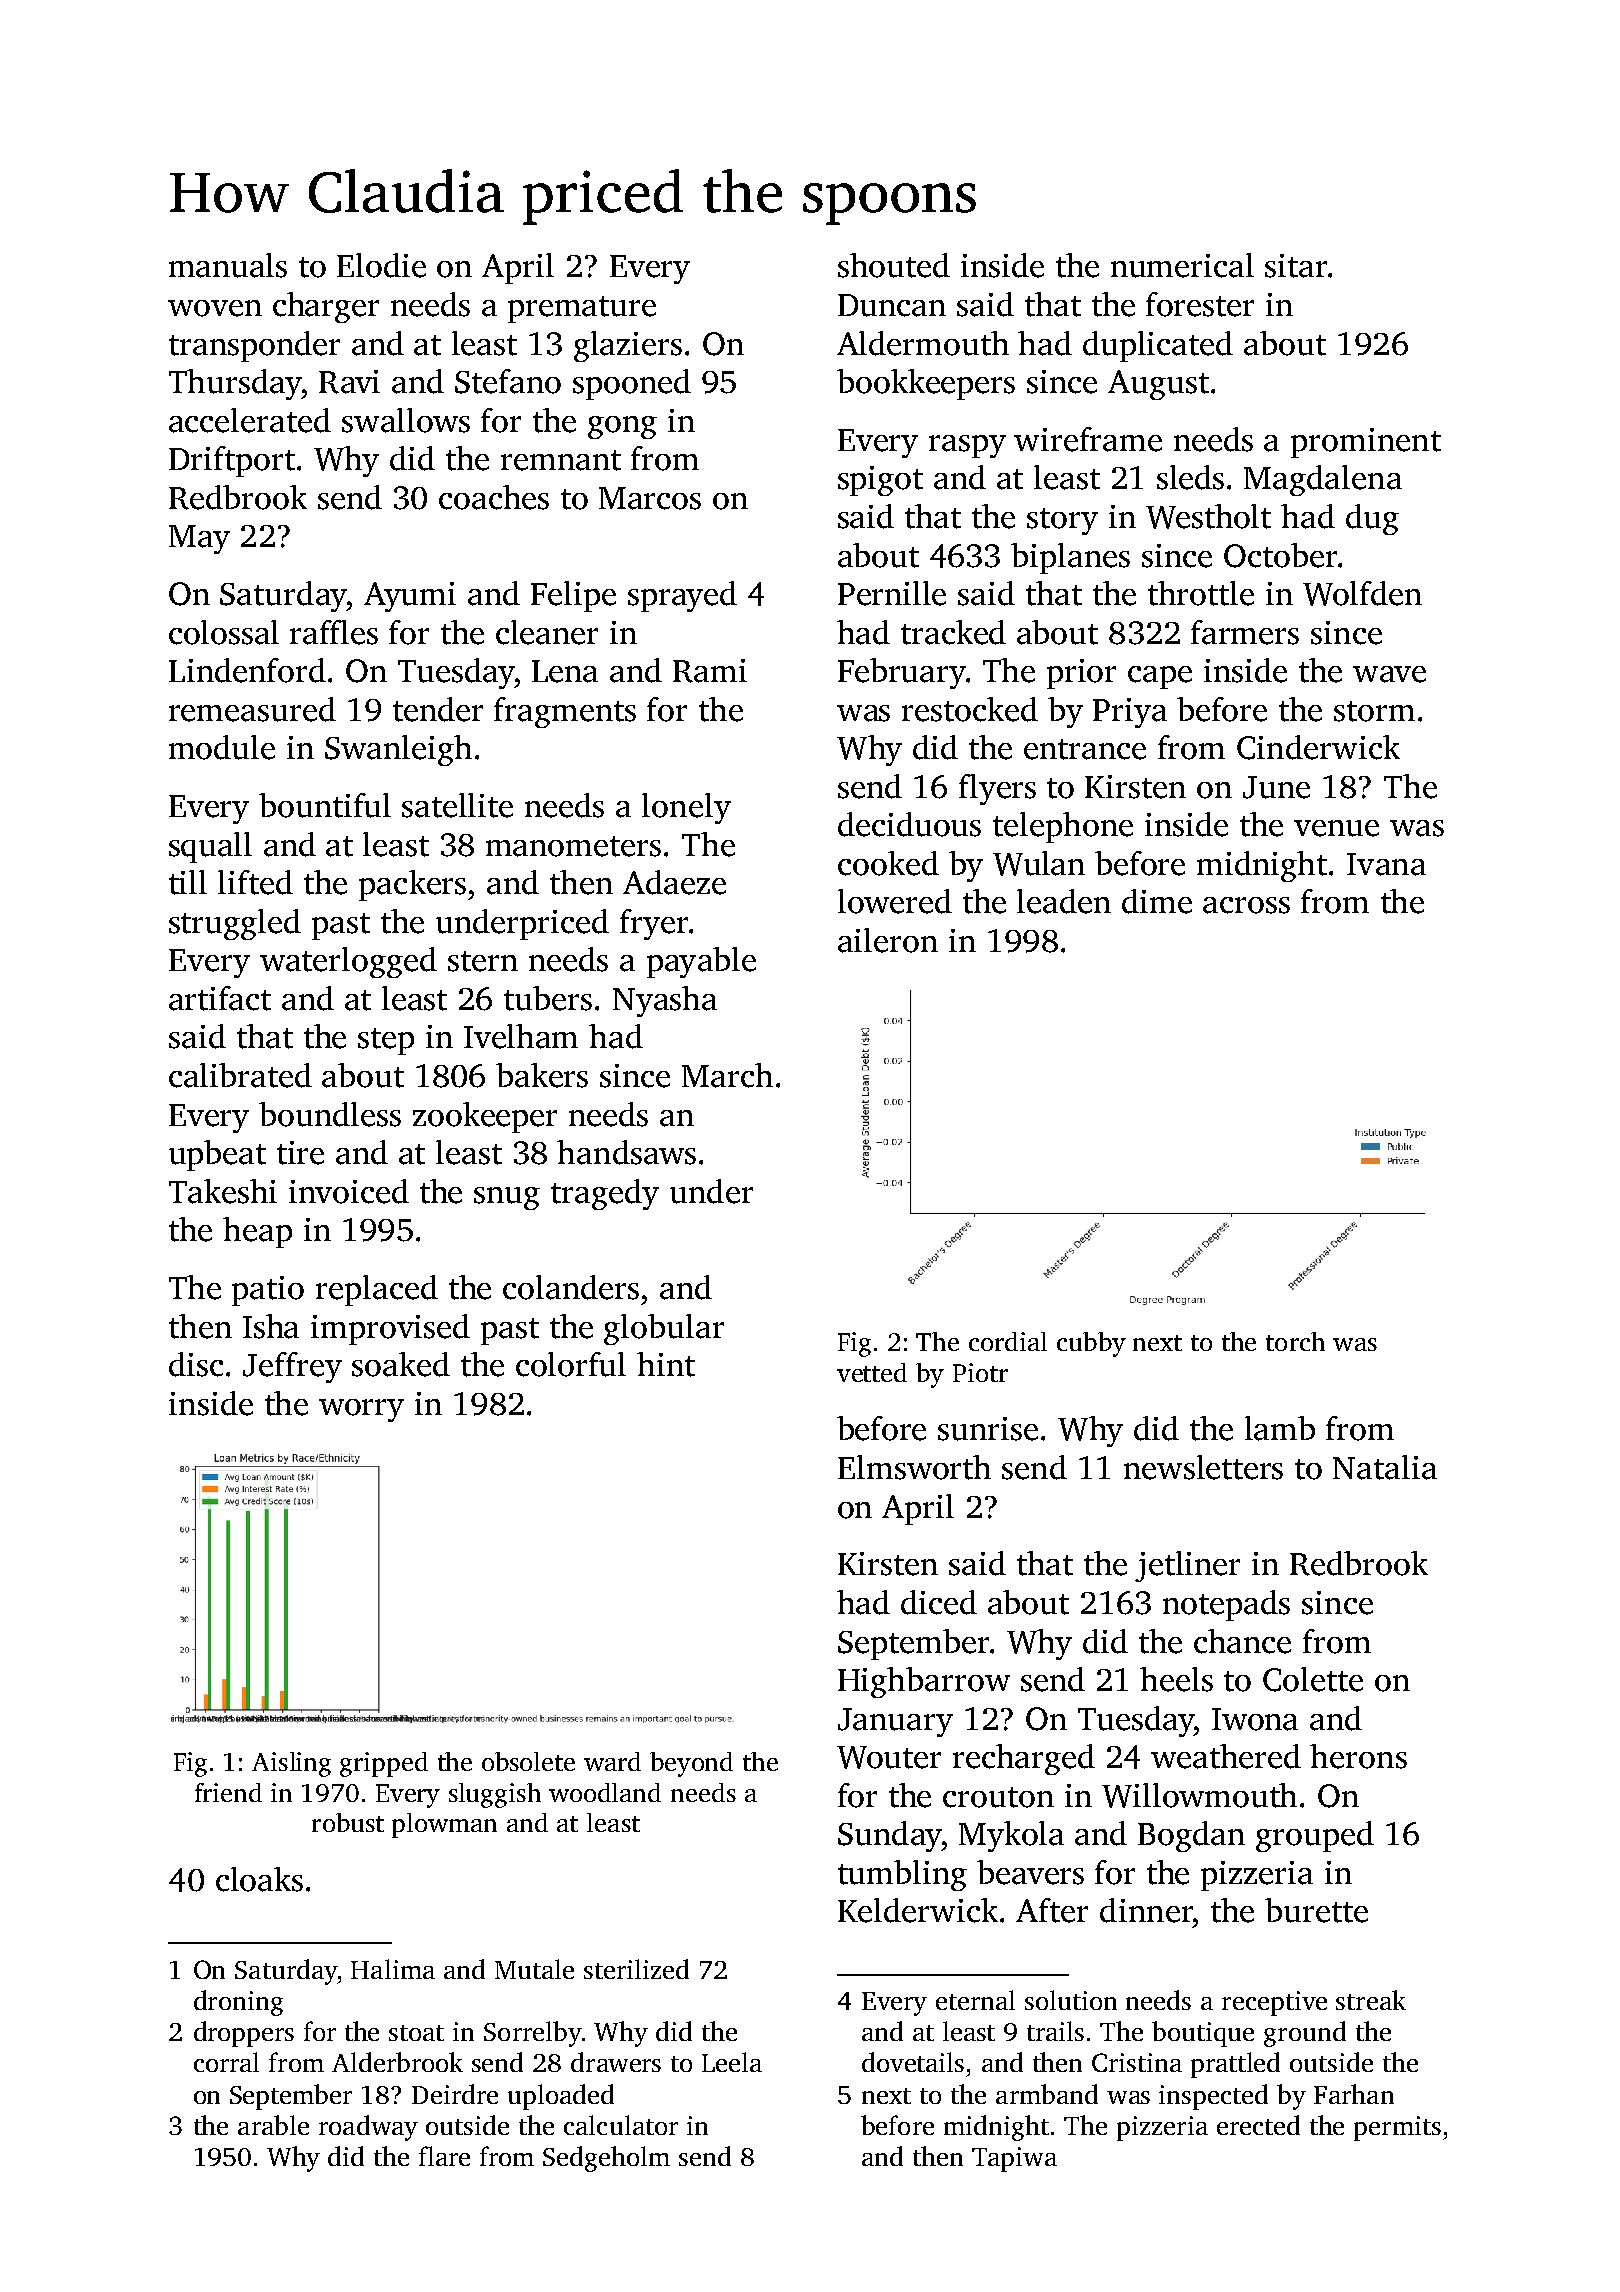  What do you see at coordinates (1296, 266) in the page?
I see `sitar` at bounding box center [1296, 266].
